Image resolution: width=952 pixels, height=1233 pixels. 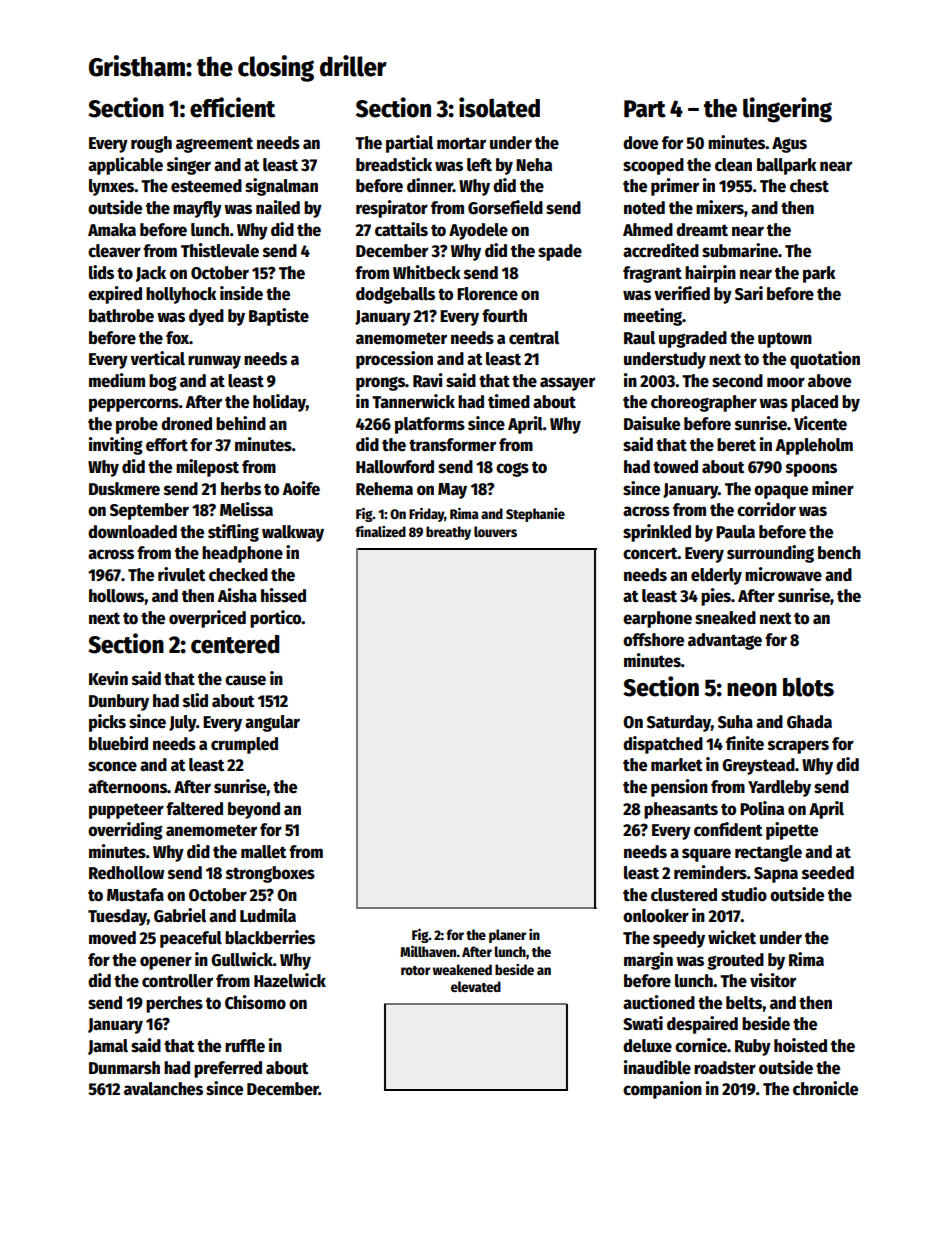 What do you see at coordinates (499, 107) in the document?
I see `isolated` at bounding box center [499, 107].
